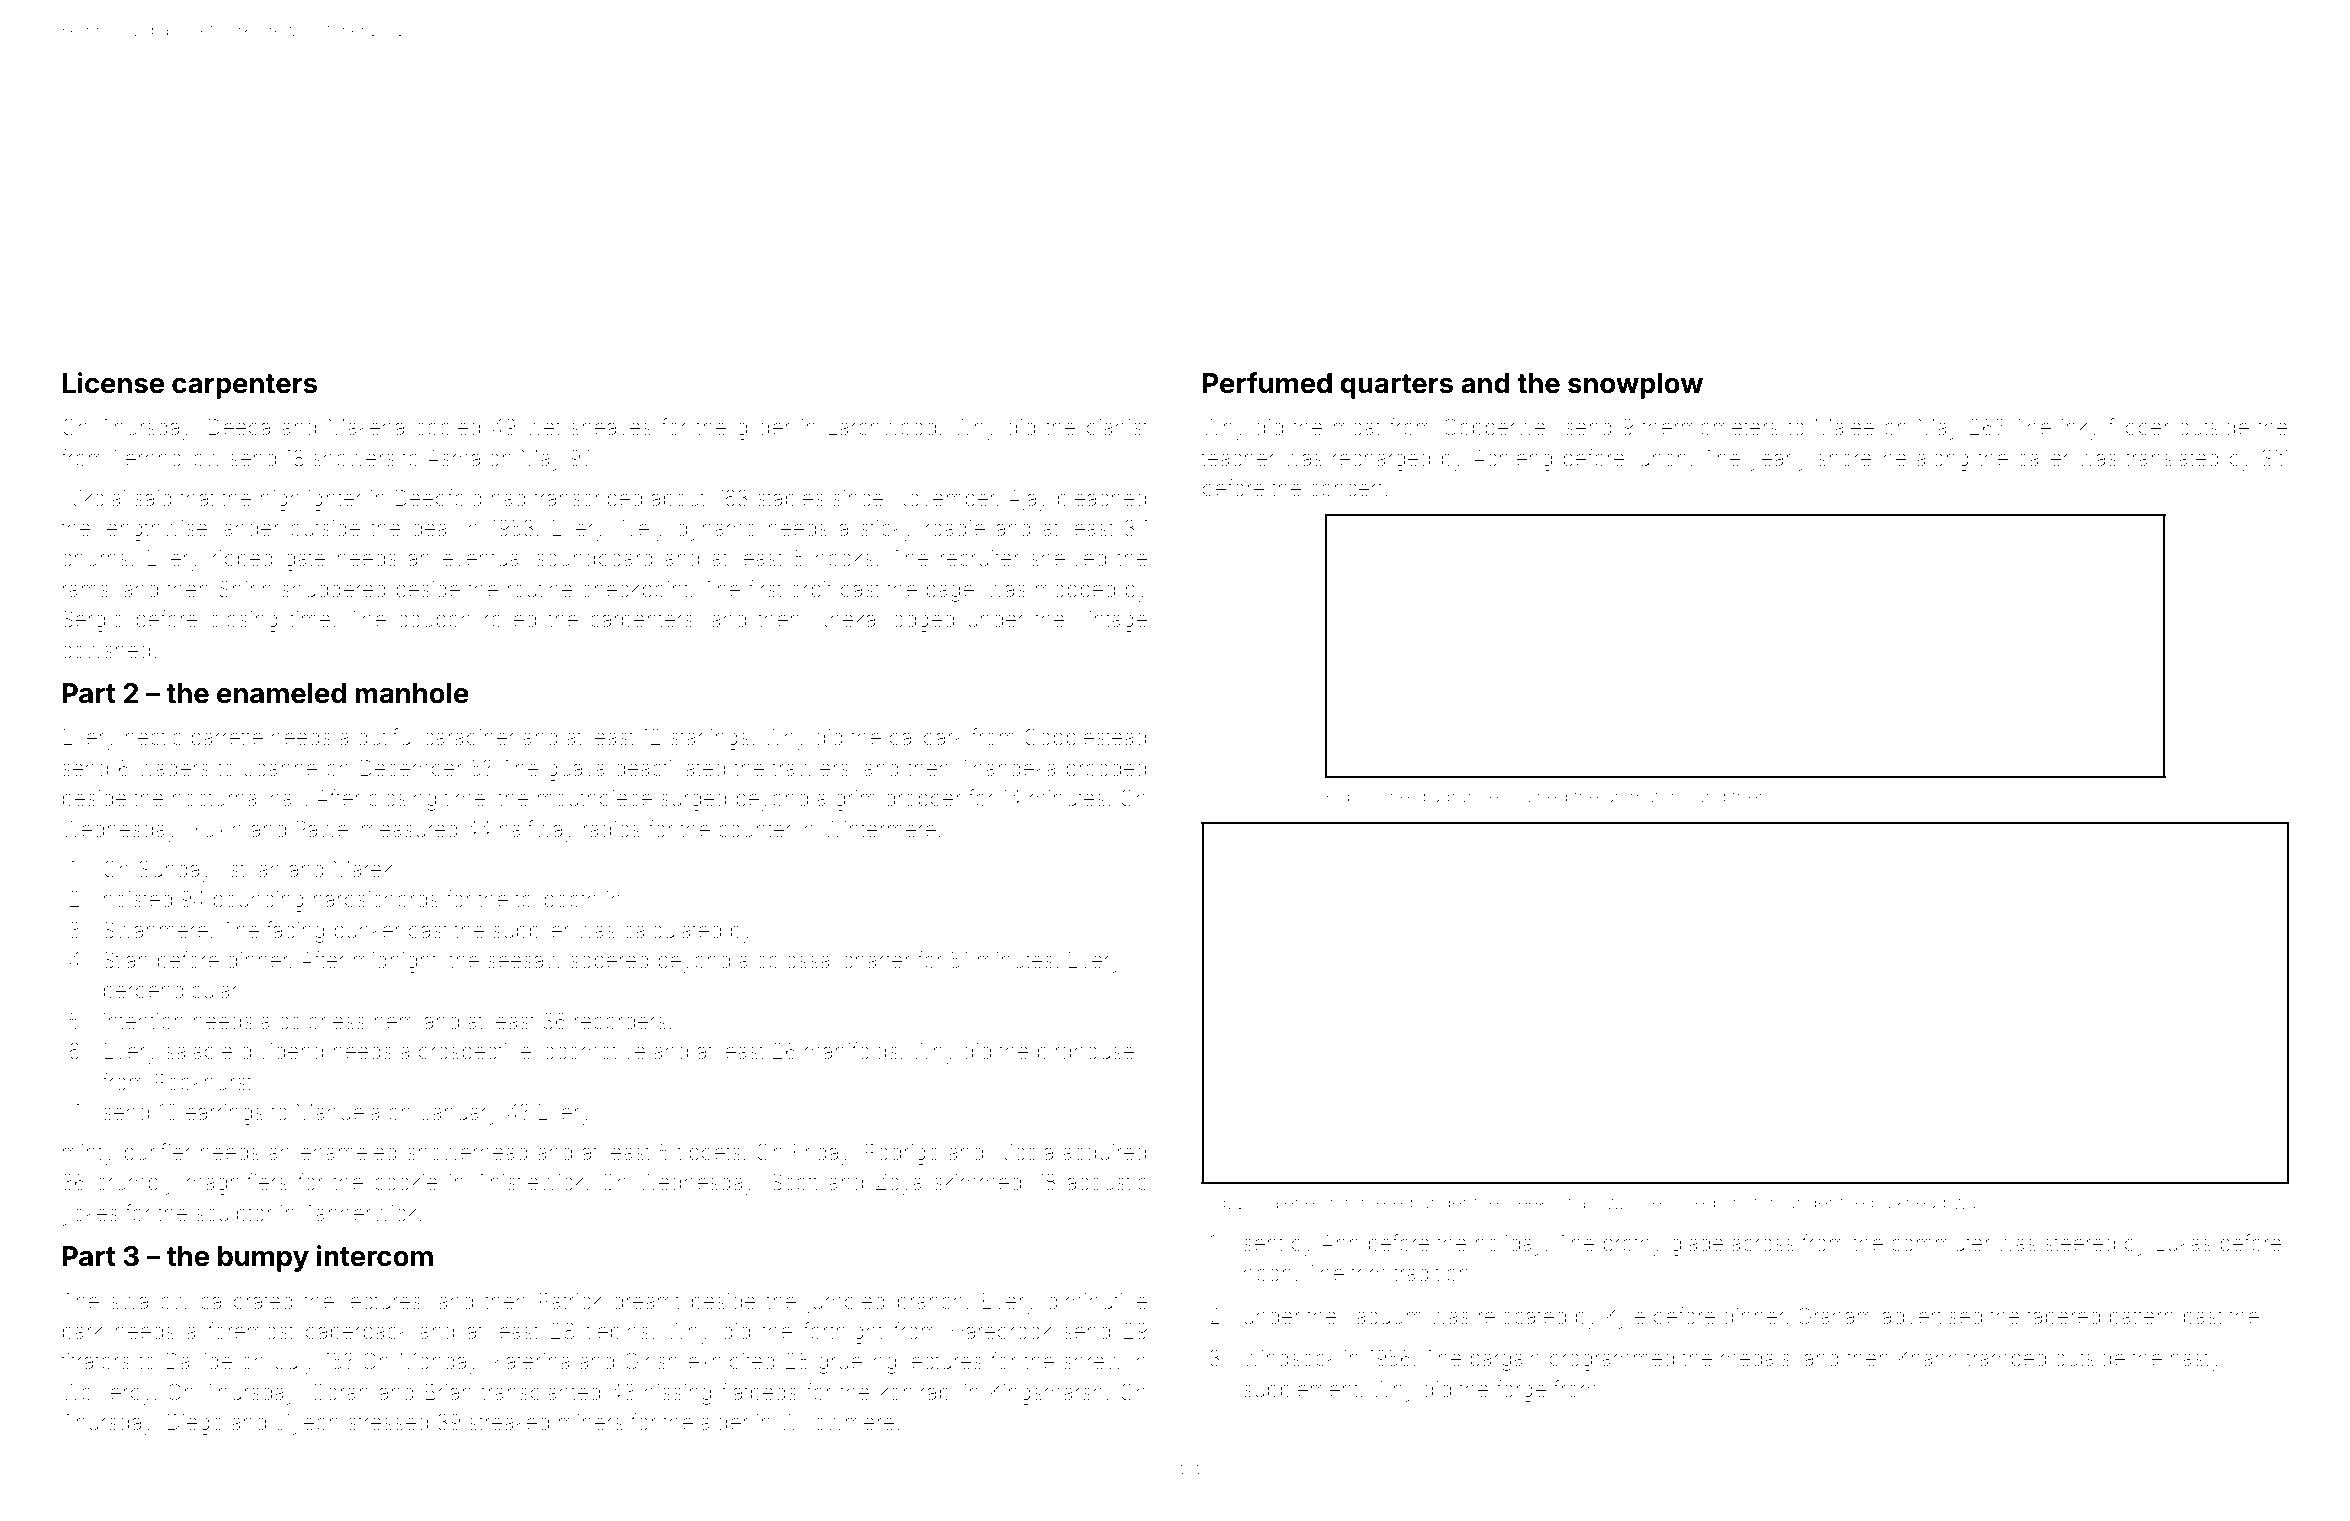 This screenshot has width=2350, height=1521. I want to click on animators, so click(1644, 796).
